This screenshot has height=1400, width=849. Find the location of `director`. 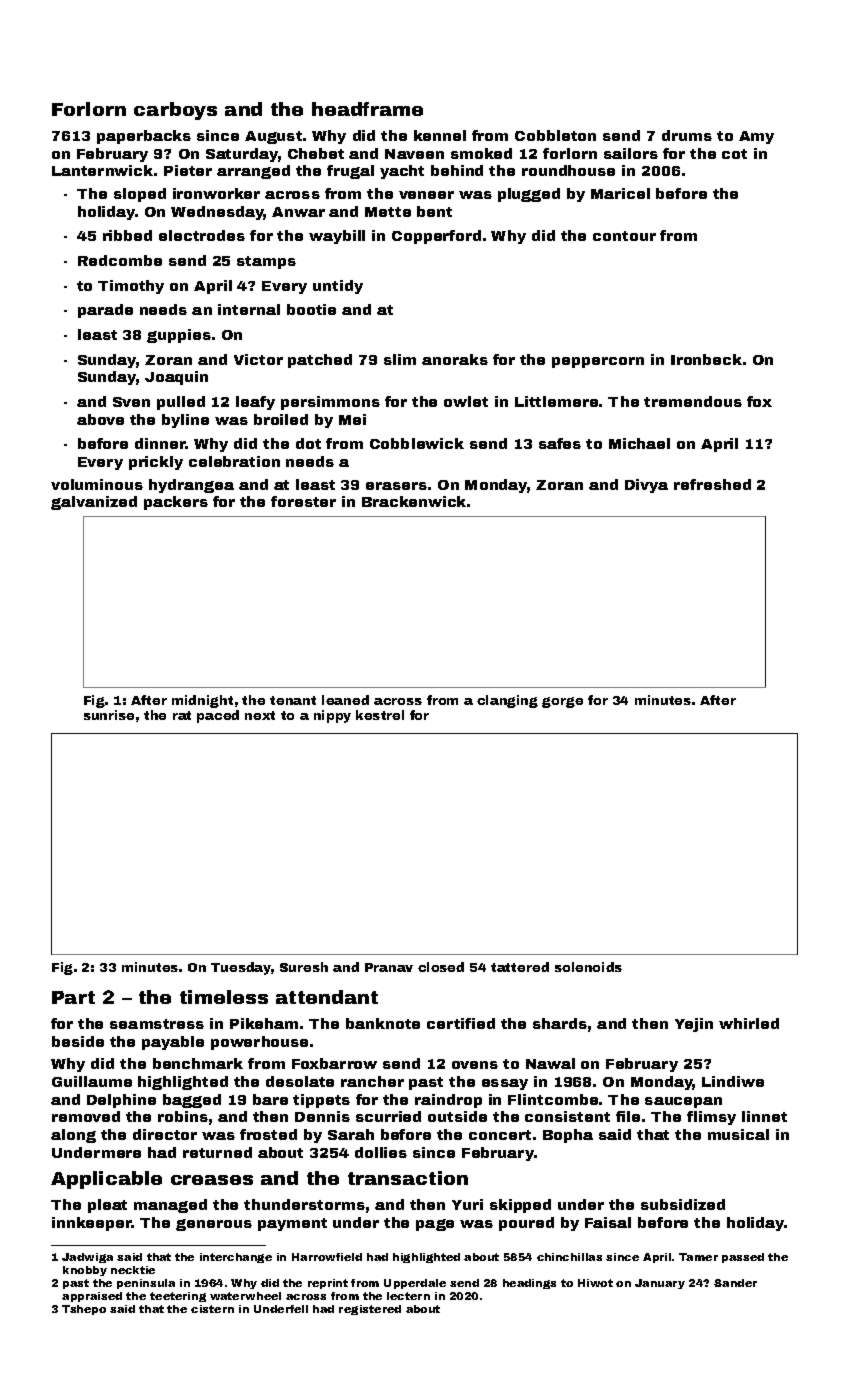

director is located at coordinates (165, 1134).
